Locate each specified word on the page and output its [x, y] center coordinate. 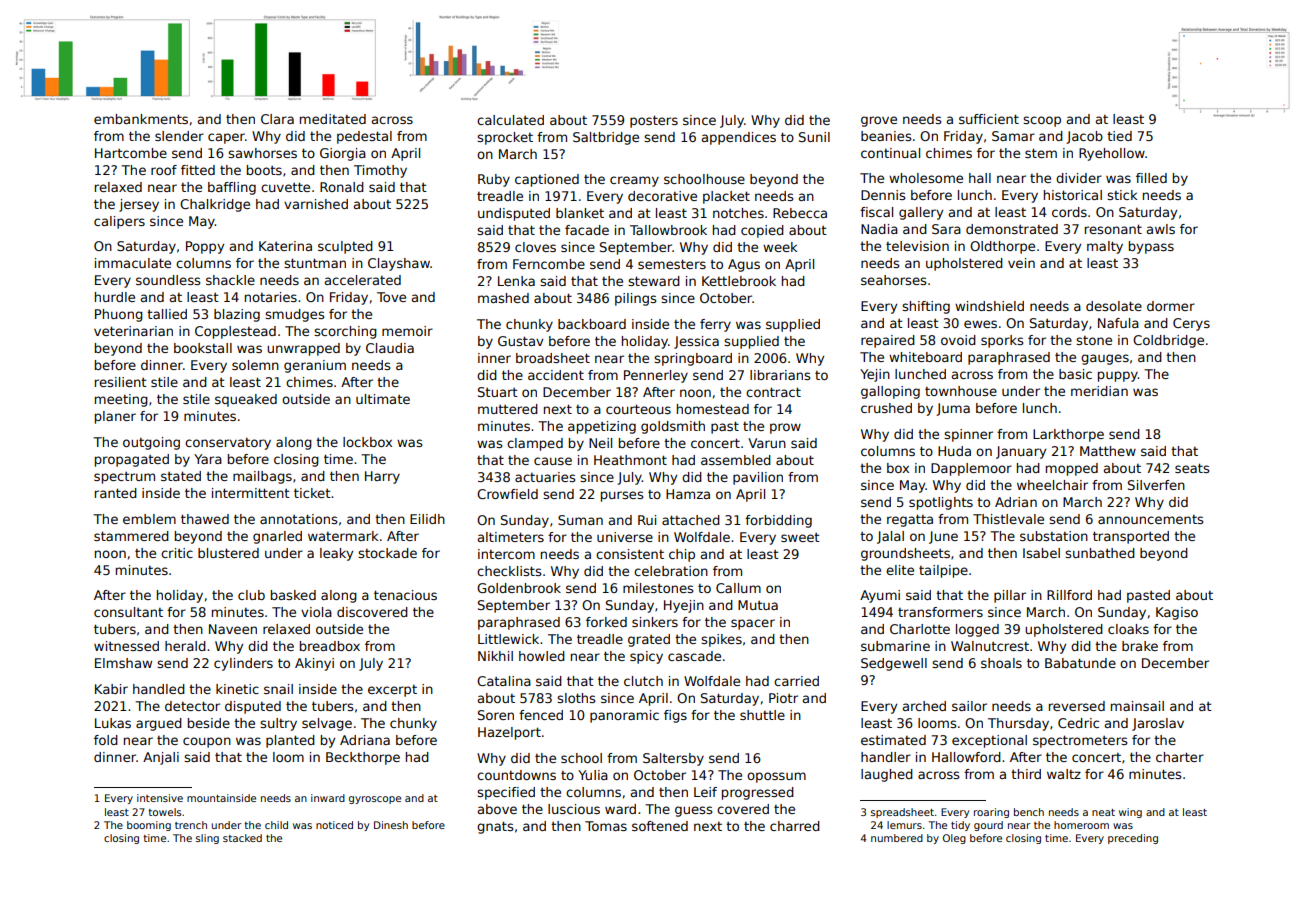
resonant [1113, 229]
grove [879, 121]
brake [1140, 646]
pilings [635, 299]
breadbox [330, 646]
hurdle [115, 297]
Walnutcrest [990, 646]
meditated [333, 119]
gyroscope [375, 800]
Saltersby [673, 759]
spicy [646, 657]
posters [654, 121]
